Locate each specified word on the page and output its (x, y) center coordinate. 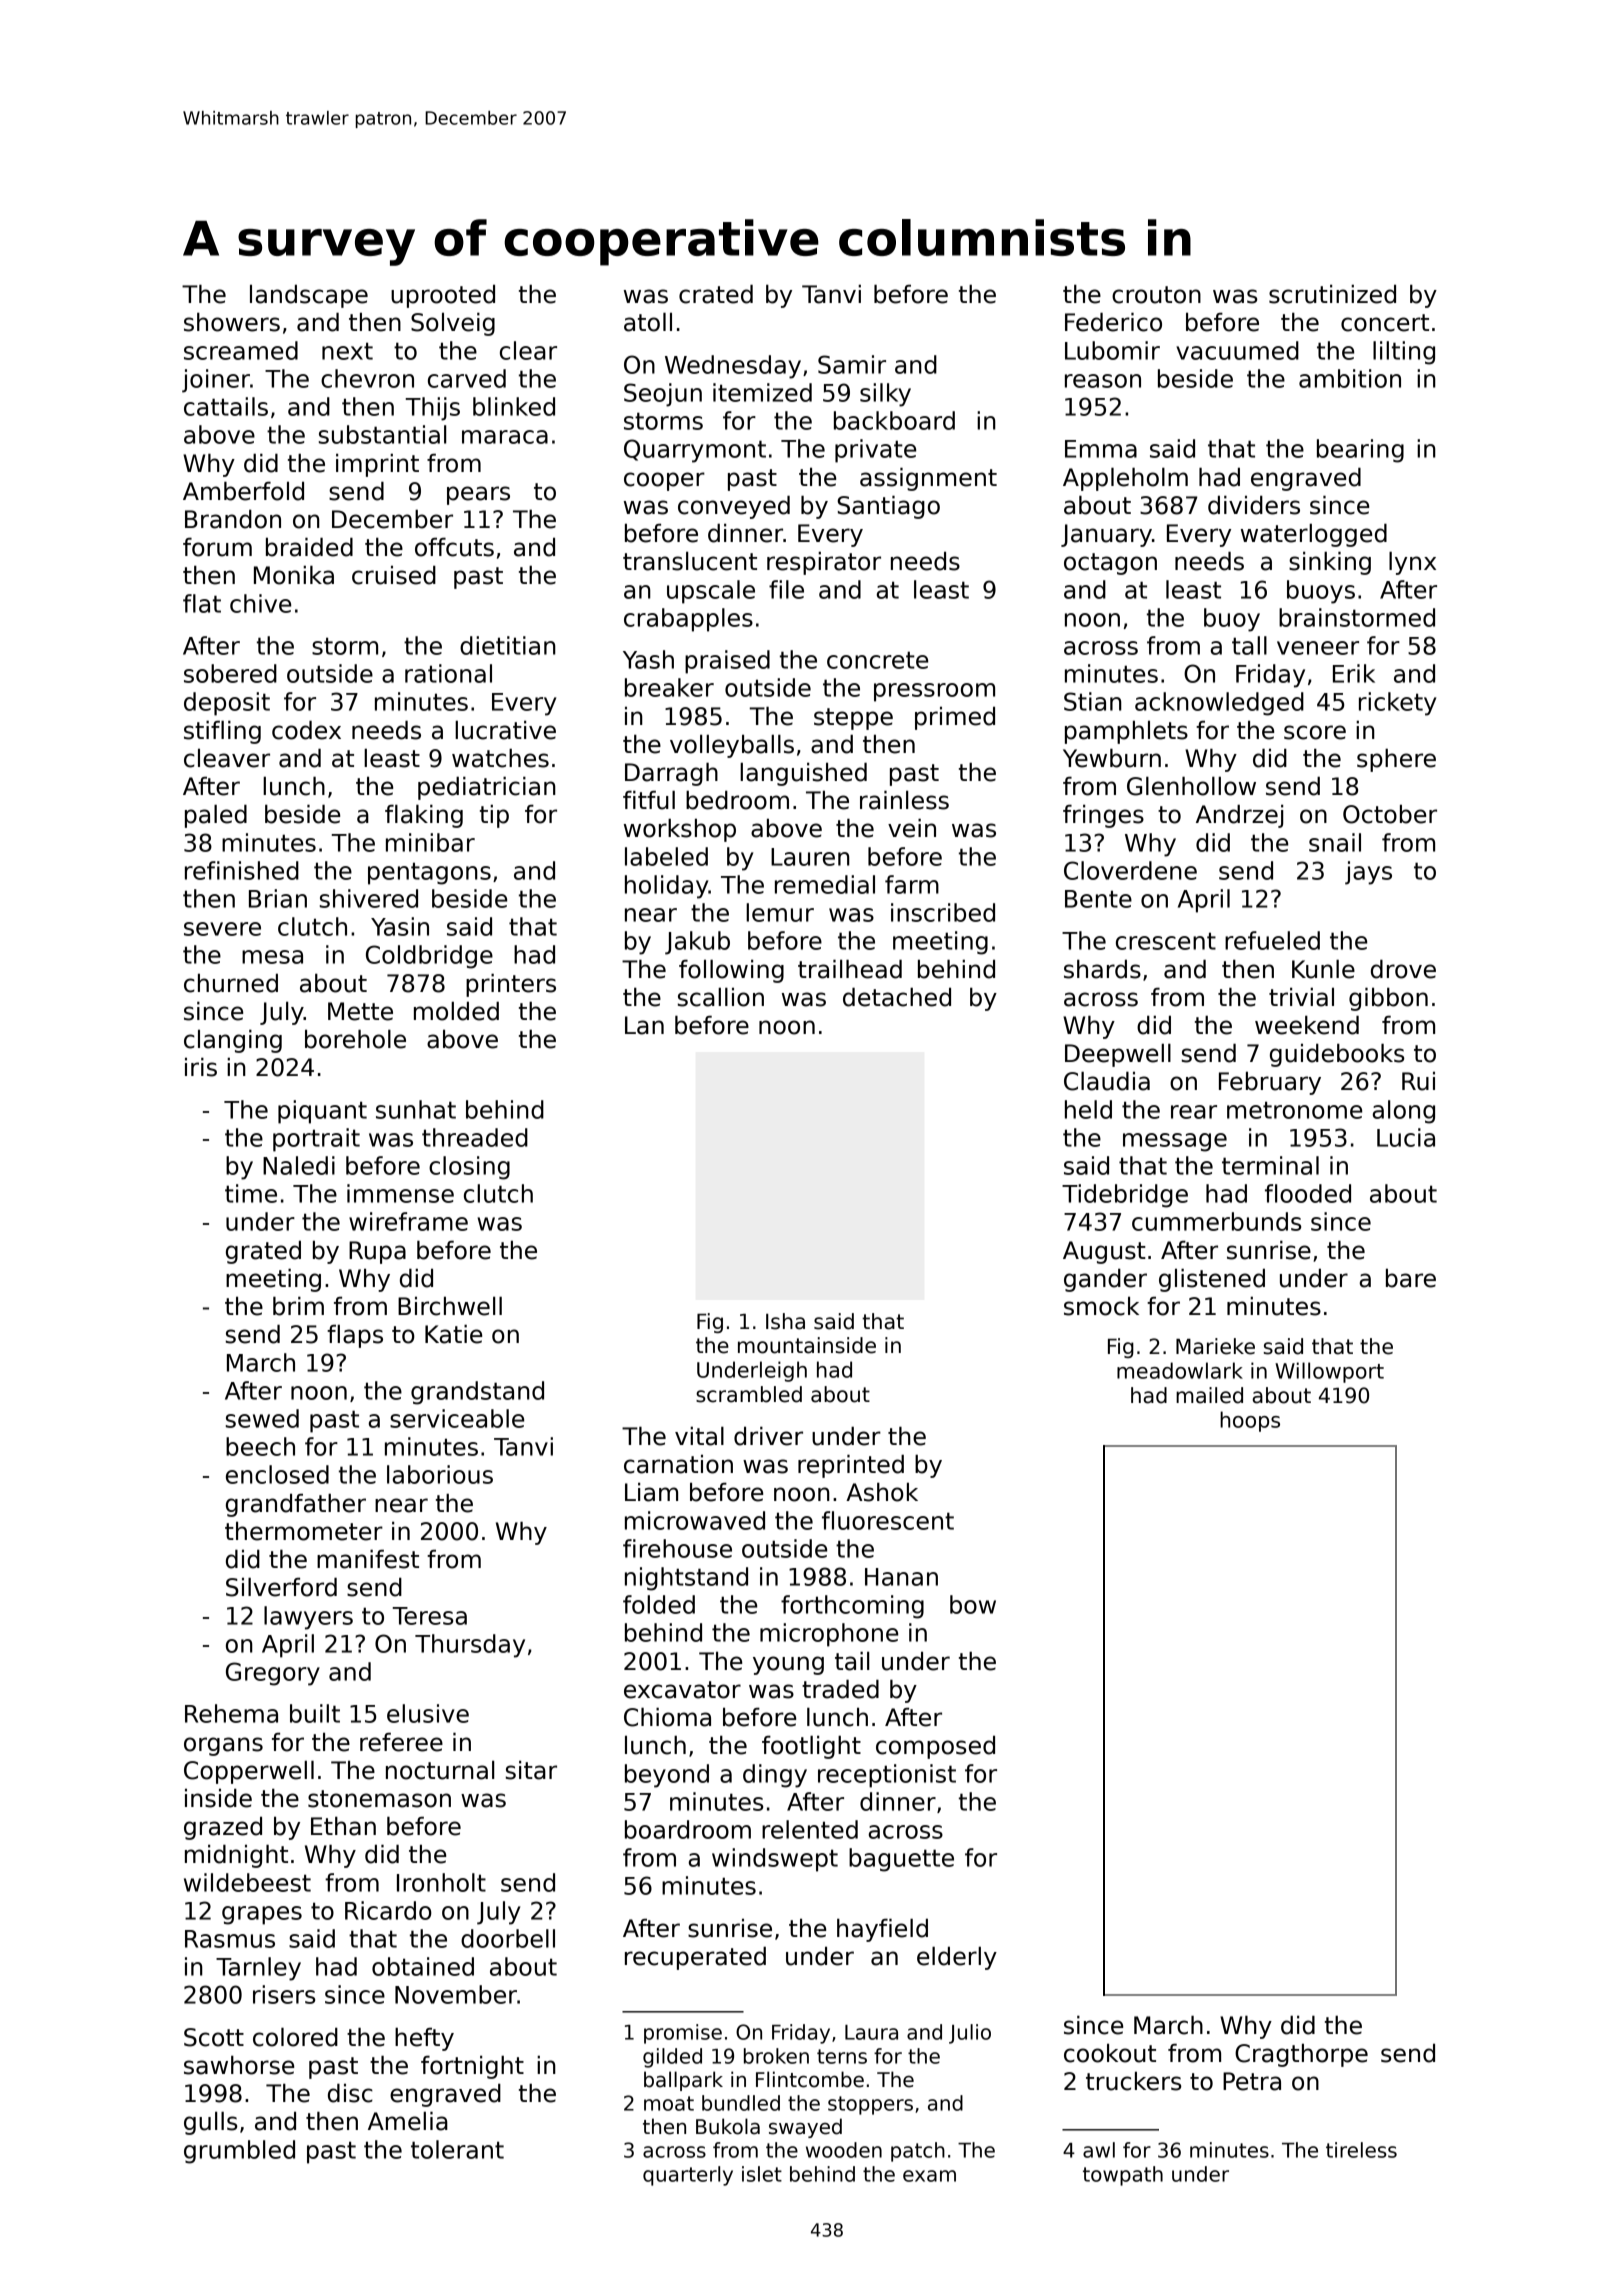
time (251, 1193)
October (1390, 814)
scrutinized (1332, 294)
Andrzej (1239, 816)
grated (263, 1252)
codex (306, 730)
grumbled (239, 2152)
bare (1411, 1278)
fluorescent (888, 1520)
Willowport (1329, 1372)
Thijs (432, 409)
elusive (428, 1713)
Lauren (810, 857)
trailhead (850, 969)
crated (716, 294)
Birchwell (450, 1306)
